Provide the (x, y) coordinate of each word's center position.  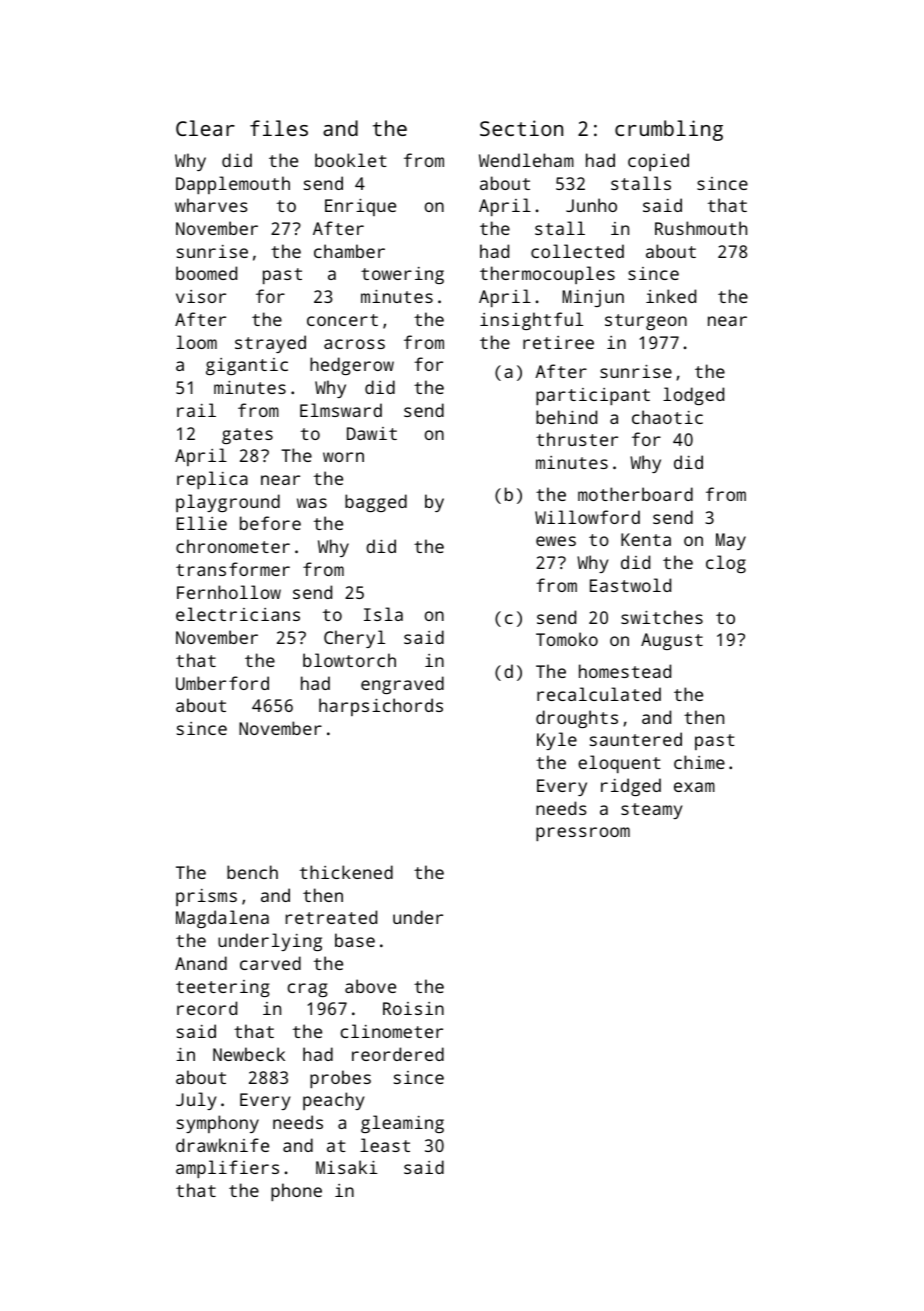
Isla (383, 614)
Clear (205, 128)
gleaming (402, 1124)
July (196, 1101)
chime (699, 762)
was (312, 503)
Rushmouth (701, 228)
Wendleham (526, 160)
